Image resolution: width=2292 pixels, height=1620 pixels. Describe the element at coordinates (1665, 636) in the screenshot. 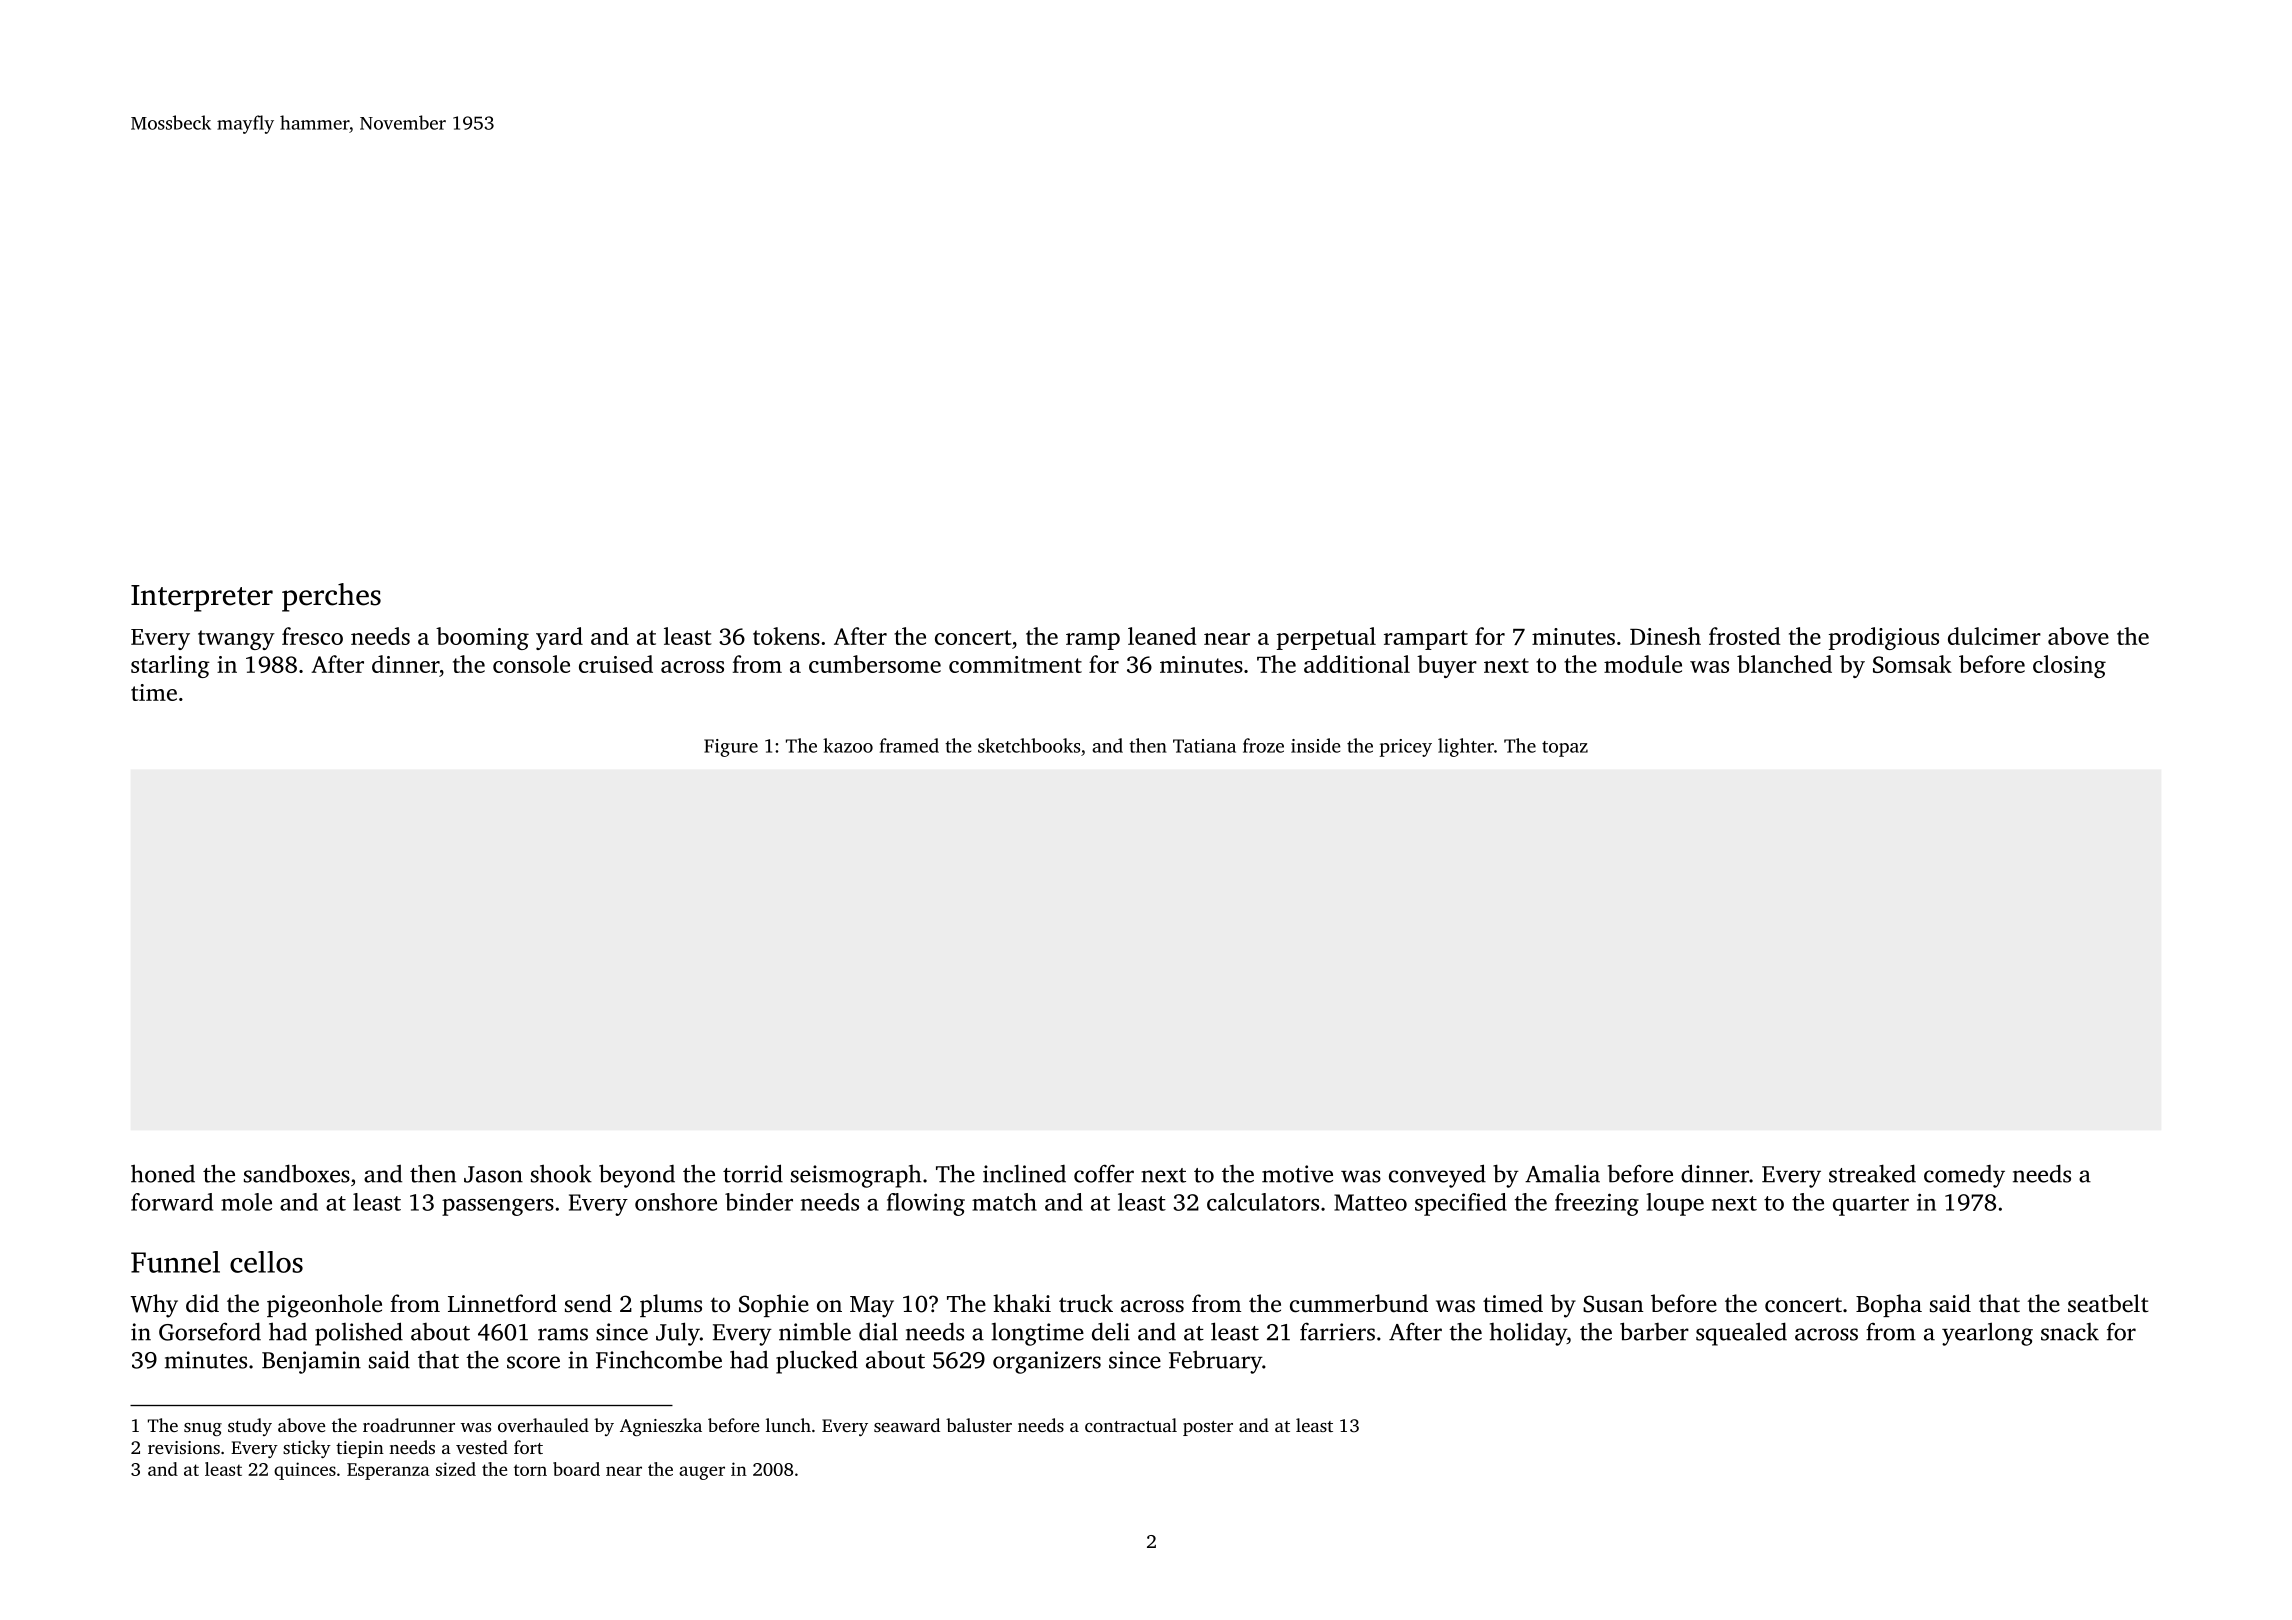

I see `Dinesh` at that location.
